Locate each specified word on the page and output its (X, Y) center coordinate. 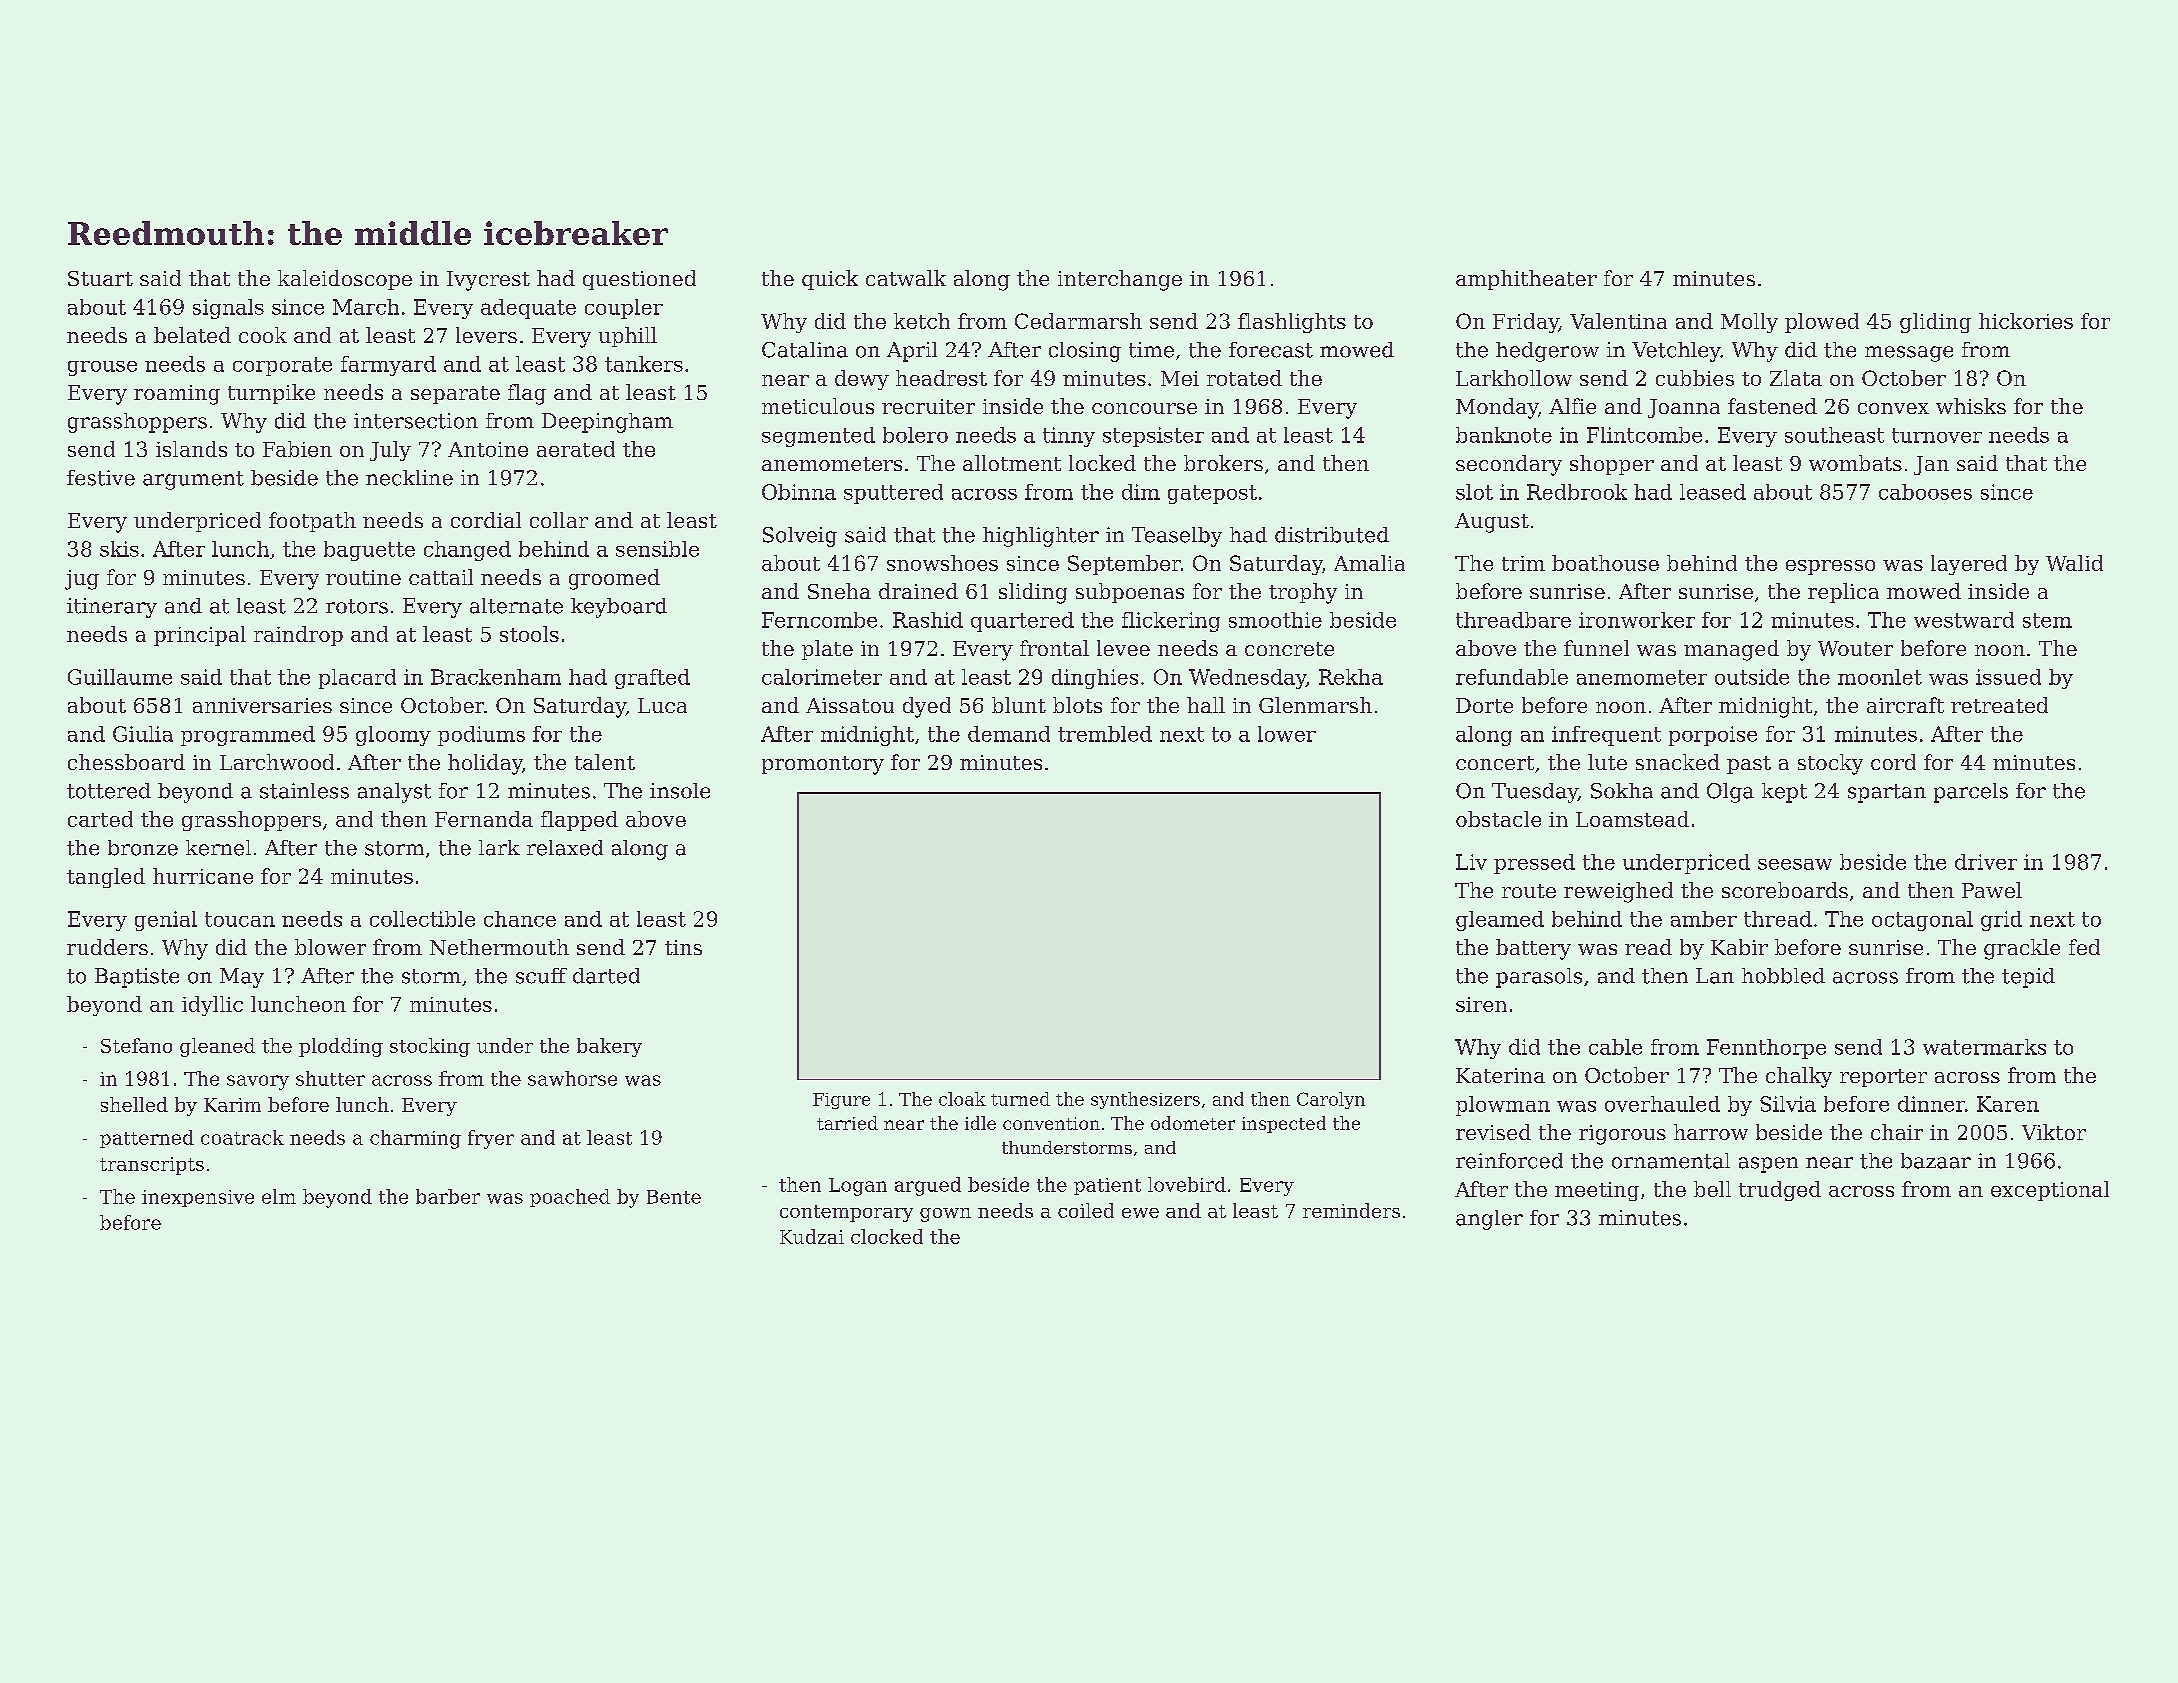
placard (357, 679)
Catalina (805, 350)
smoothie (1275, 620)
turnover (1937, 435)
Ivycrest (488, 281)
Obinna (799, 492)
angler (1489, 1220)
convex (1893, 408)
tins (683, 947)
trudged (1780, 1191)
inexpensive (198, 1198)
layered (1969, 565)
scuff (541, 976)
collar (559, 520)
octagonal (1922, 921)
